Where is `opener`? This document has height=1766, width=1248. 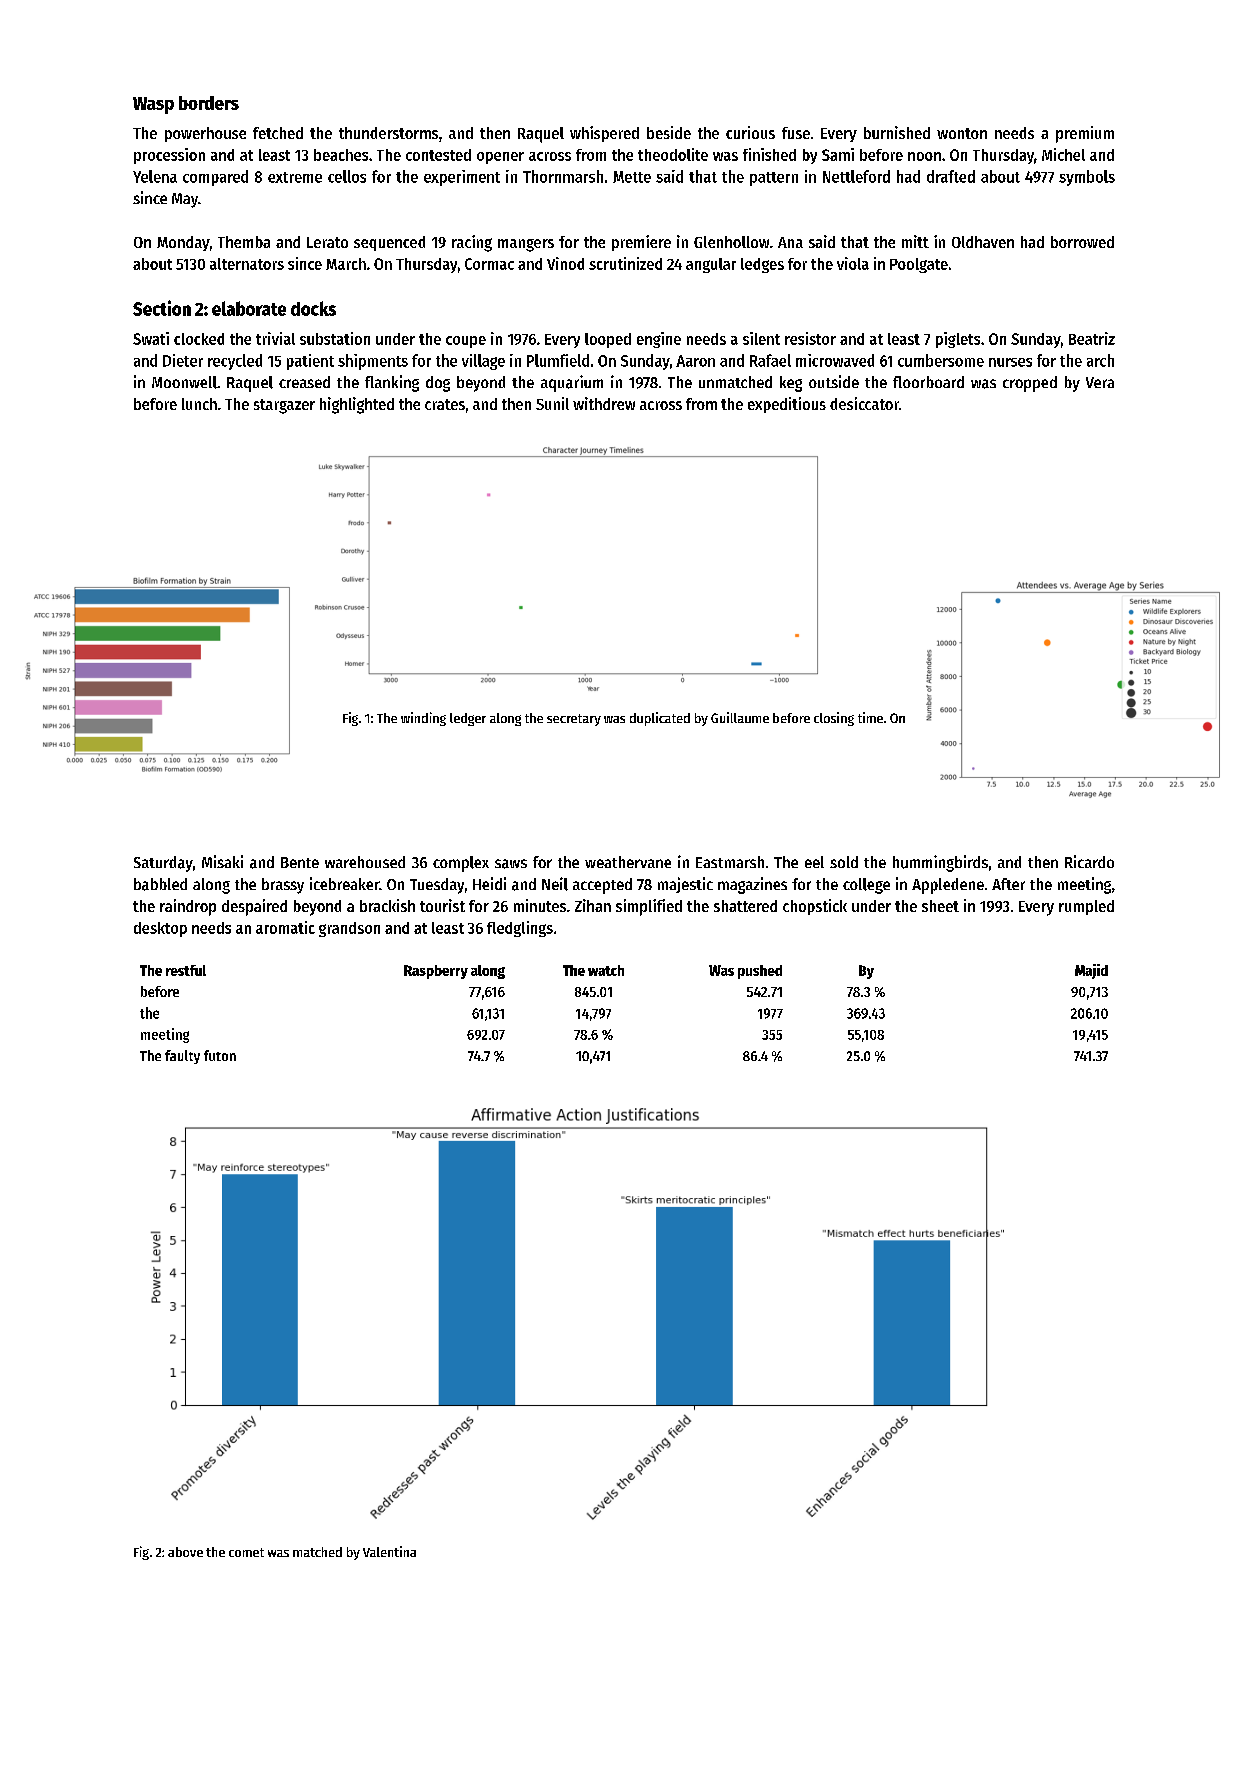 opener is located at coordinates (500, 158).
